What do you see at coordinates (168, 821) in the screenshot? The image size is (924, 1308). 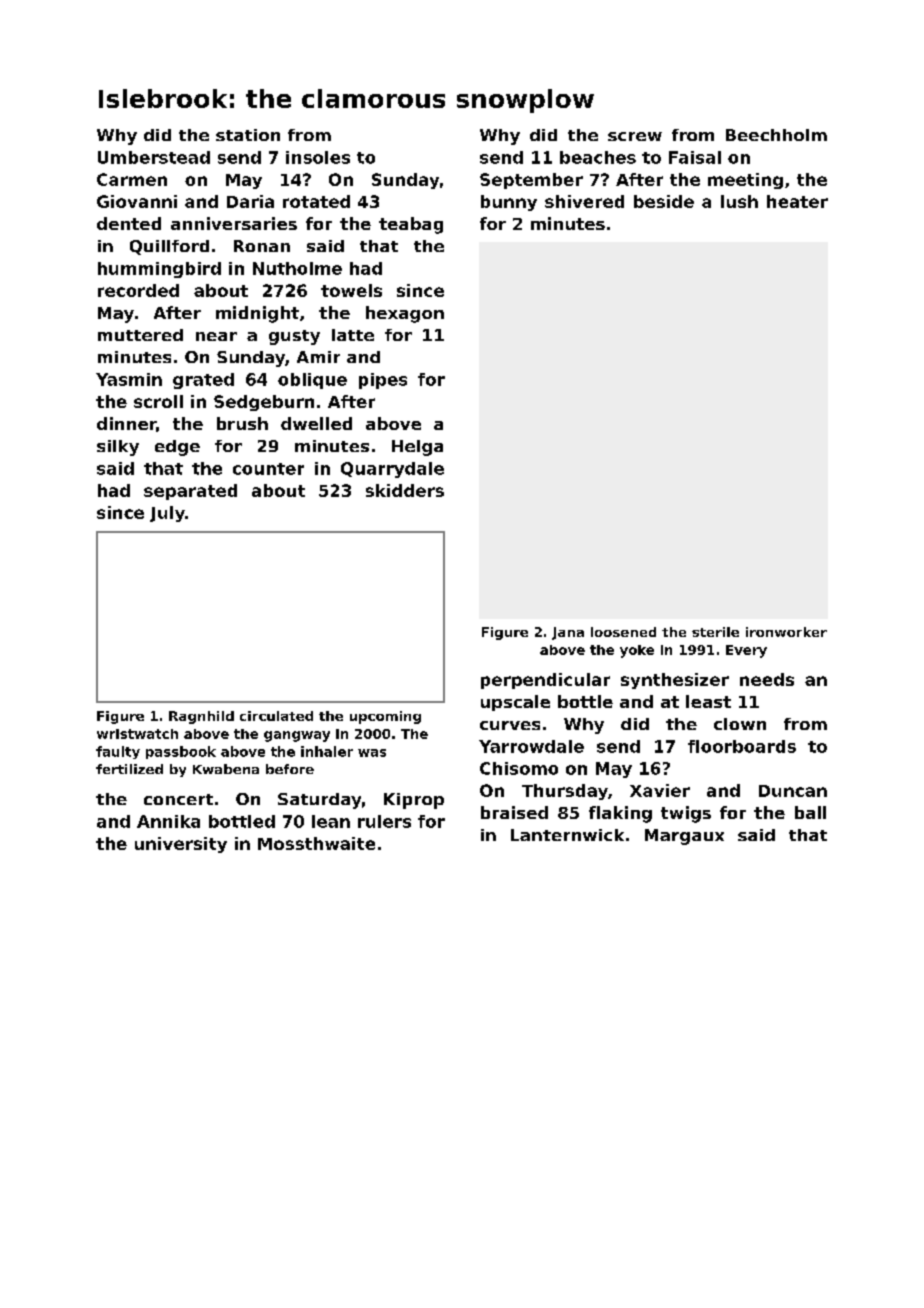 I see `Annika` at bounding box center [168, 821].
